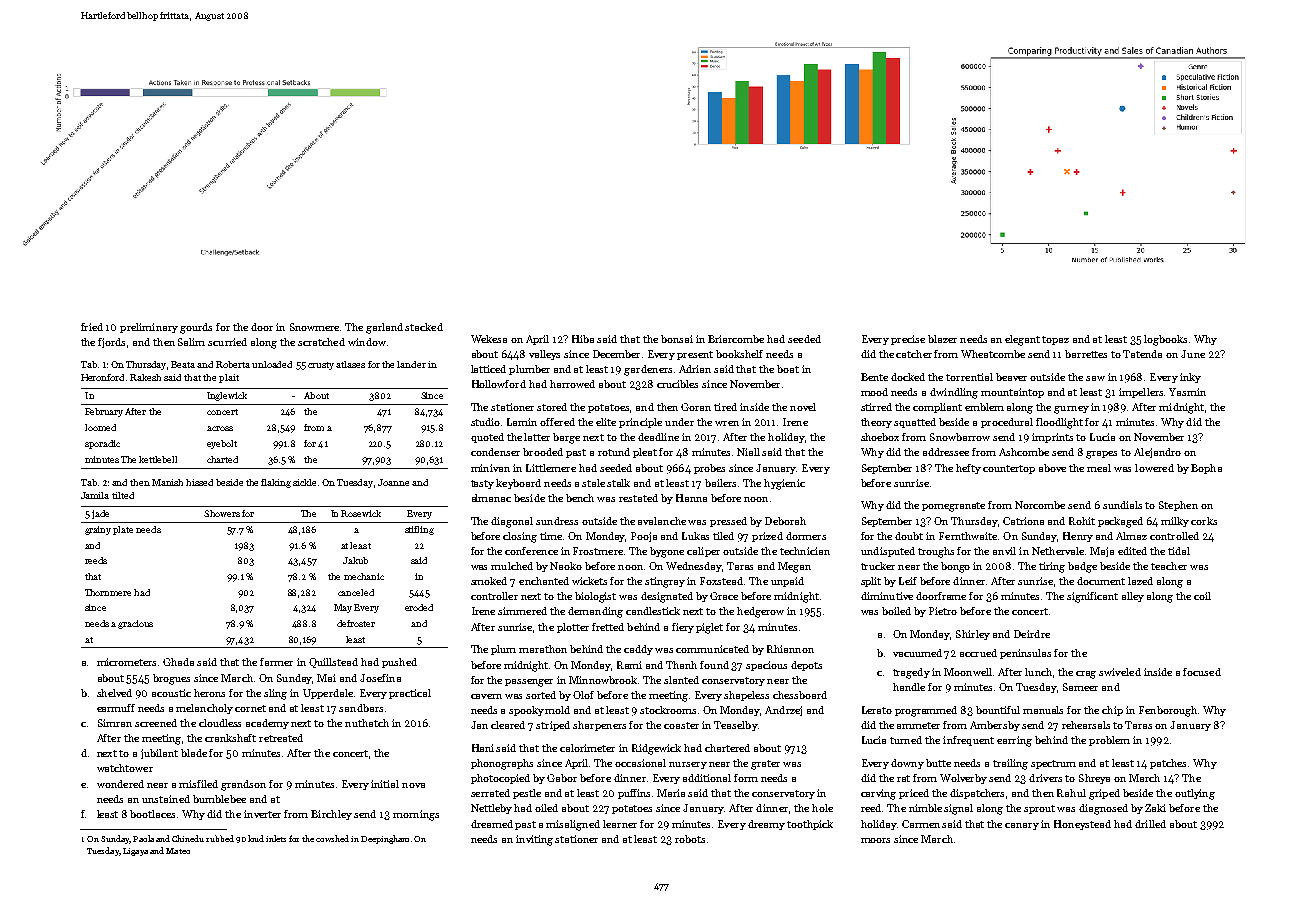 The height and width of the screenshot is (924, 1308). Describe the element at coordinates (1082, 825) in the screenshot. I see `Honeystead` at that location.
